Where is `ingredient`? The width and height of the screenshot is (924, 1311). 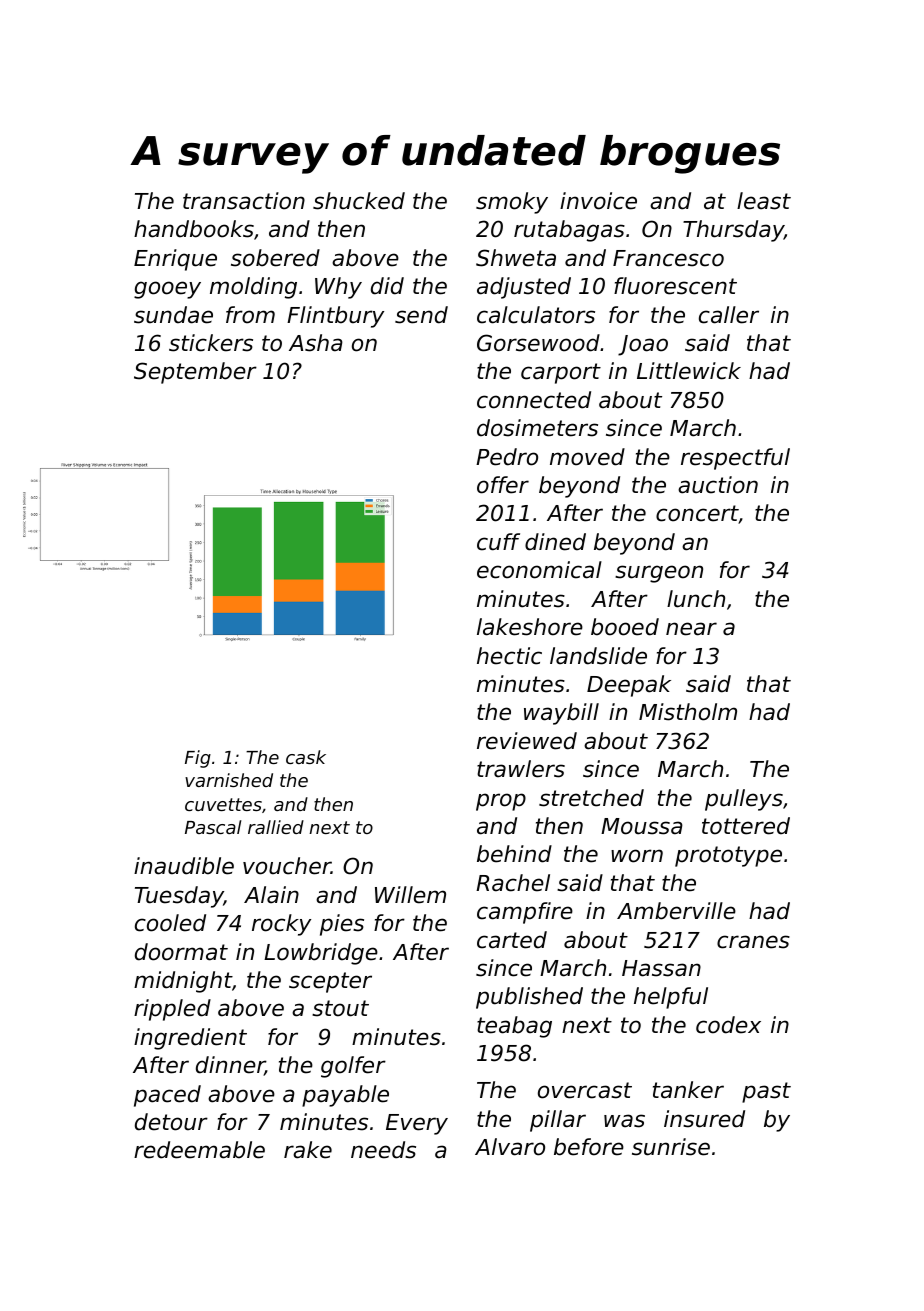
ingredient is located at coordinates (190, 1039).
